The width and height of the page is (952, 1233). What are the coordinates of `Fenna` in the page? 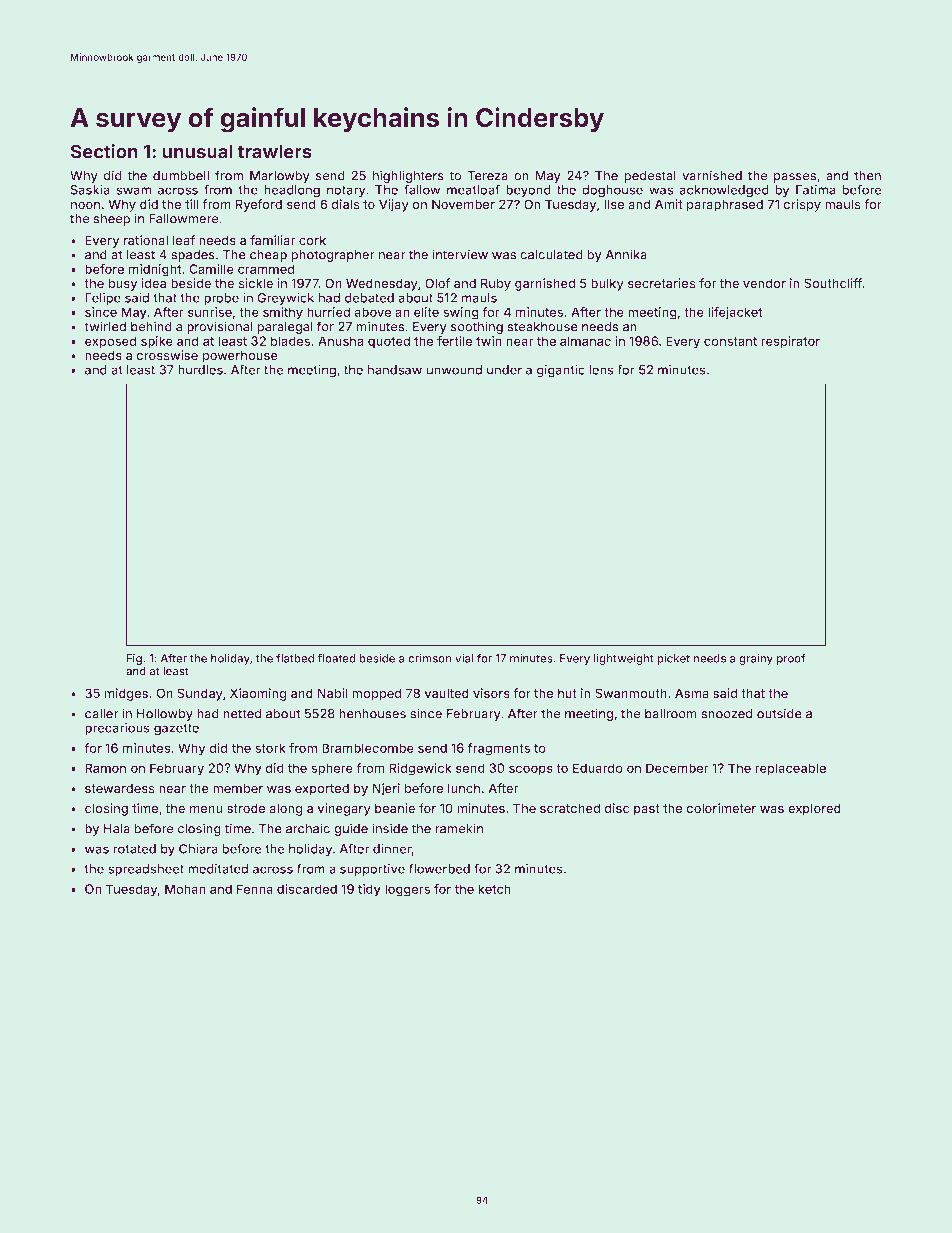 It's located at (255, 889).
